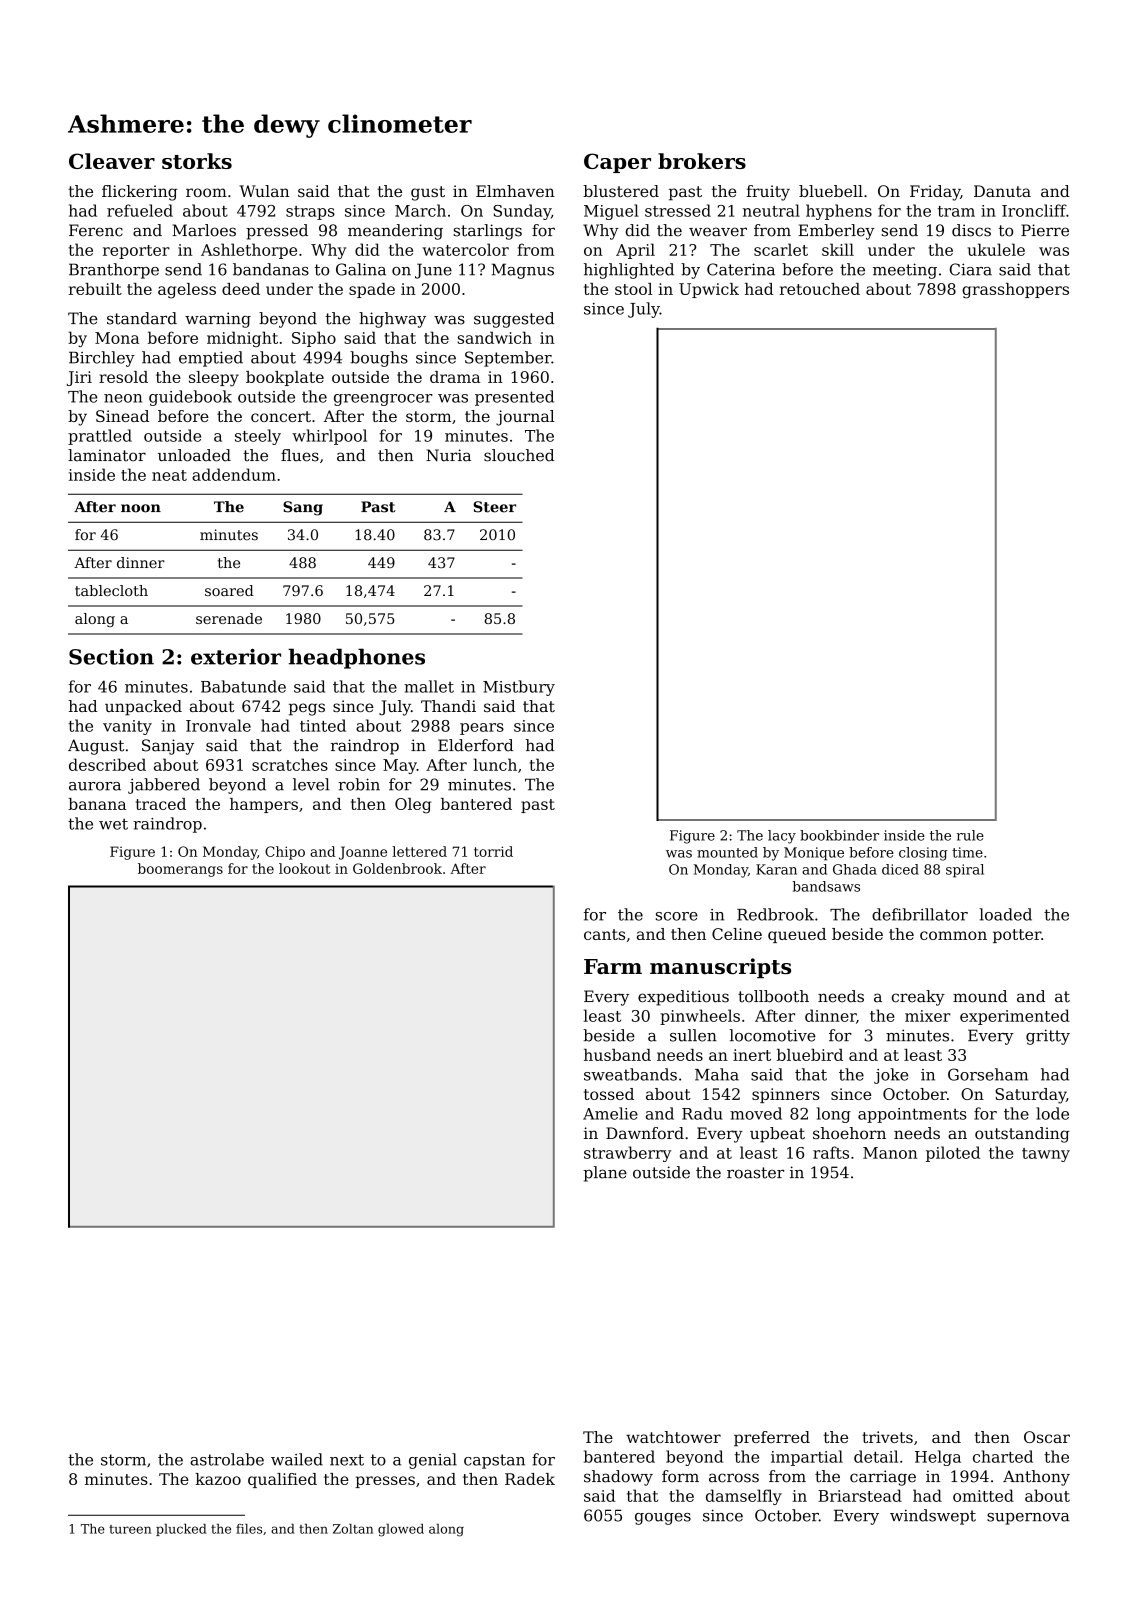  Describe the element at coordinates (610, 1113) in the screenshot. I see `Amelie` at that location.
